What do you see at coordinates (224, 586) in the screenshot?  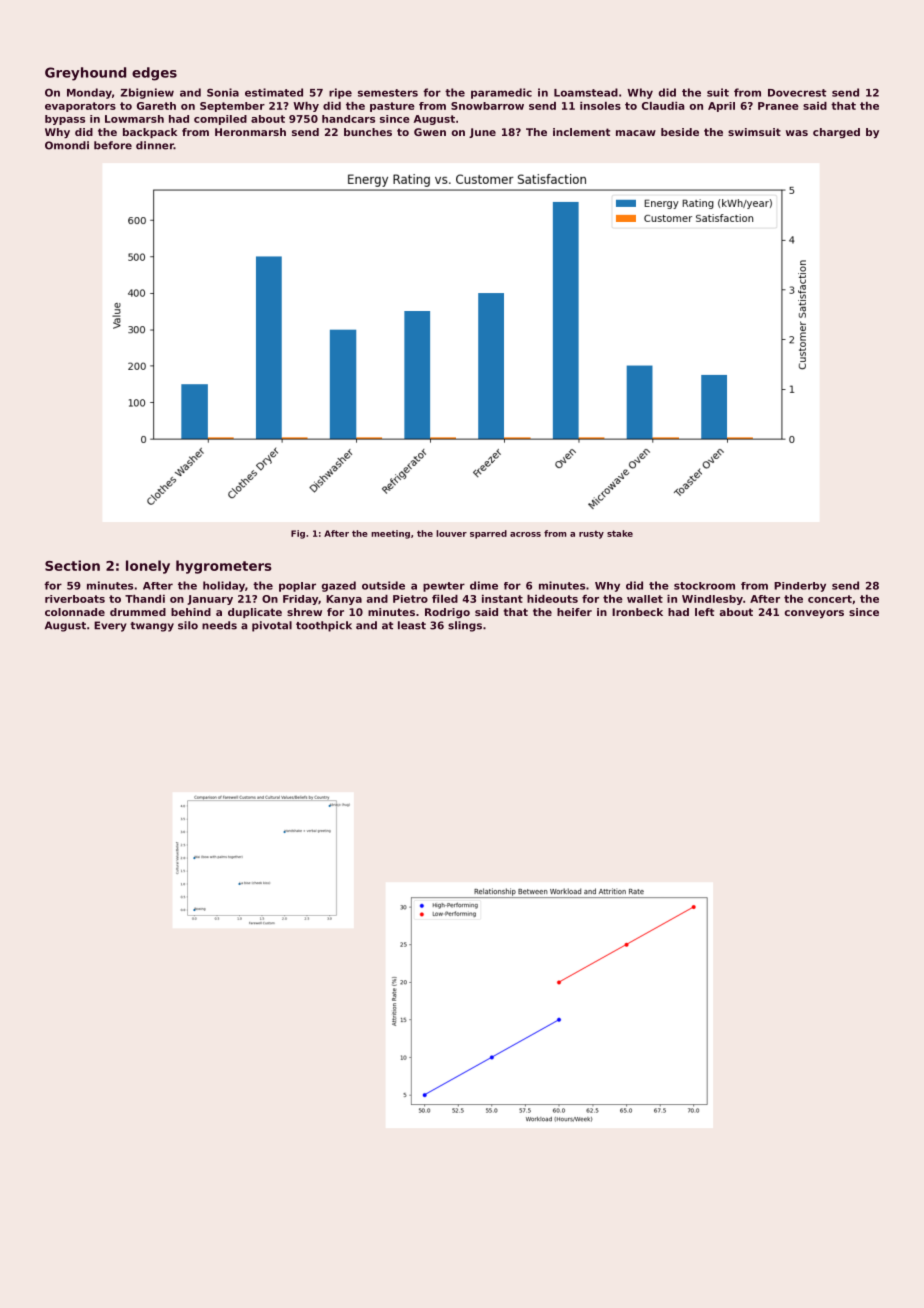 I see `holiday` at bounding box center [224, 586].
